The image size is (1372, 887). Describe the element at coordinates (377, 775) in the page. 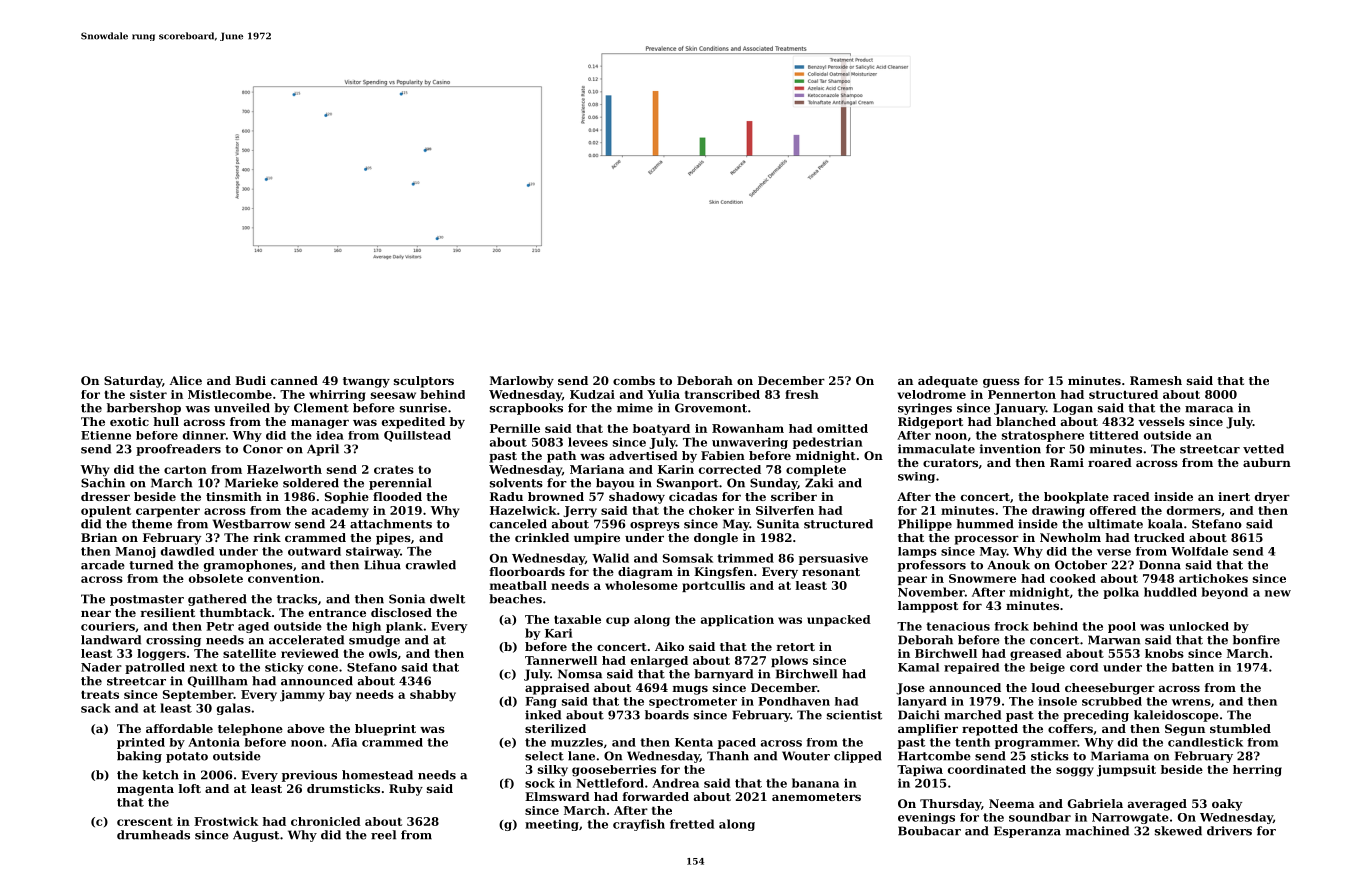

I see `homestead` at that location.
